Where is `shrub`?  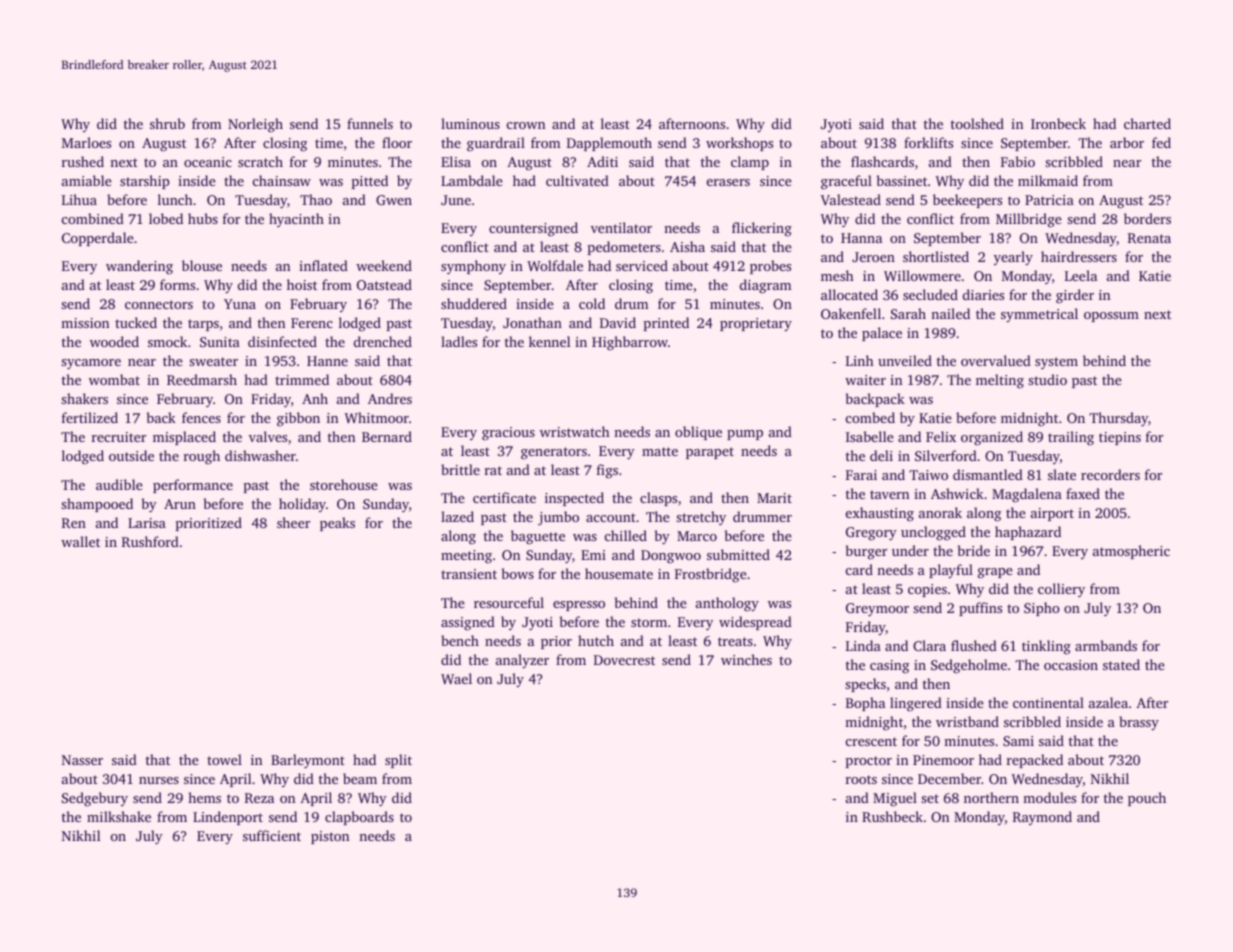 shrub is located at coordinates (167, 123).
